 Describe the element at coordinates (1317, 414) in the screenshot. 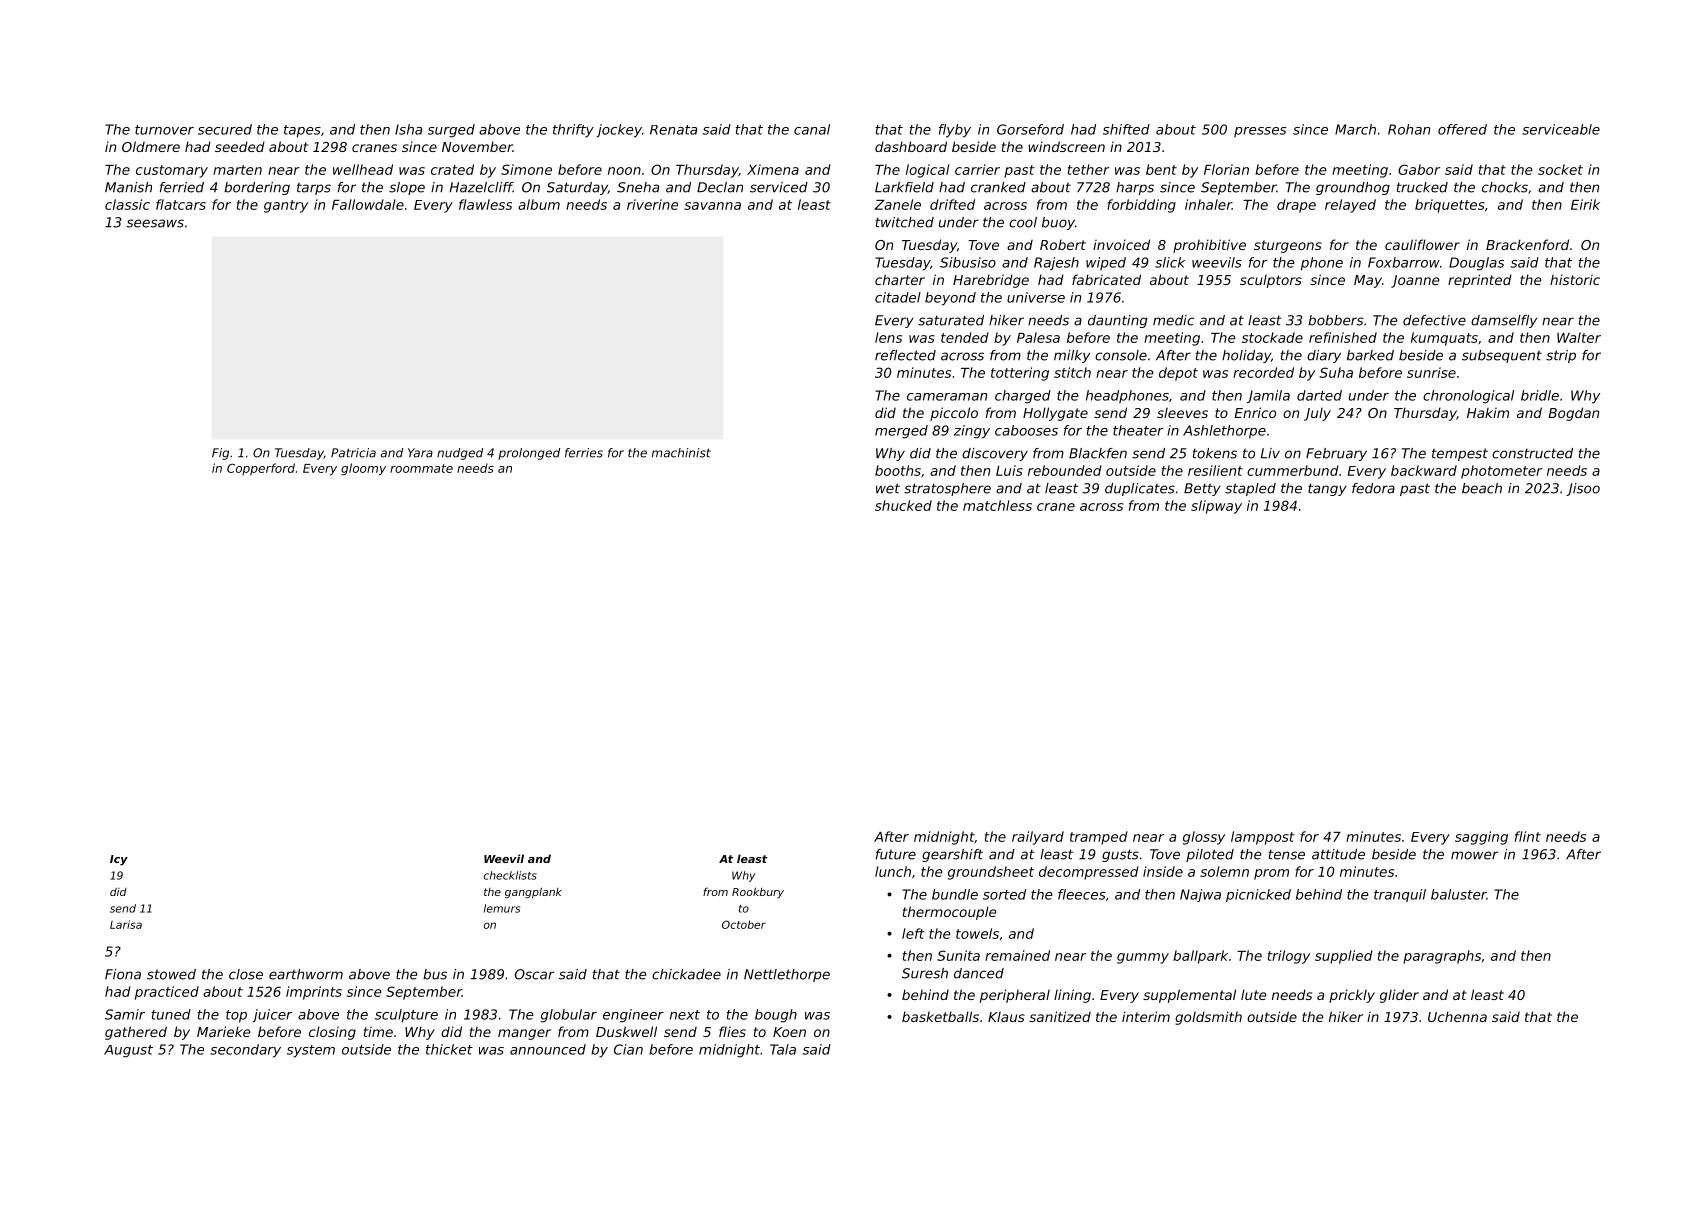

I see `July` at that location.
